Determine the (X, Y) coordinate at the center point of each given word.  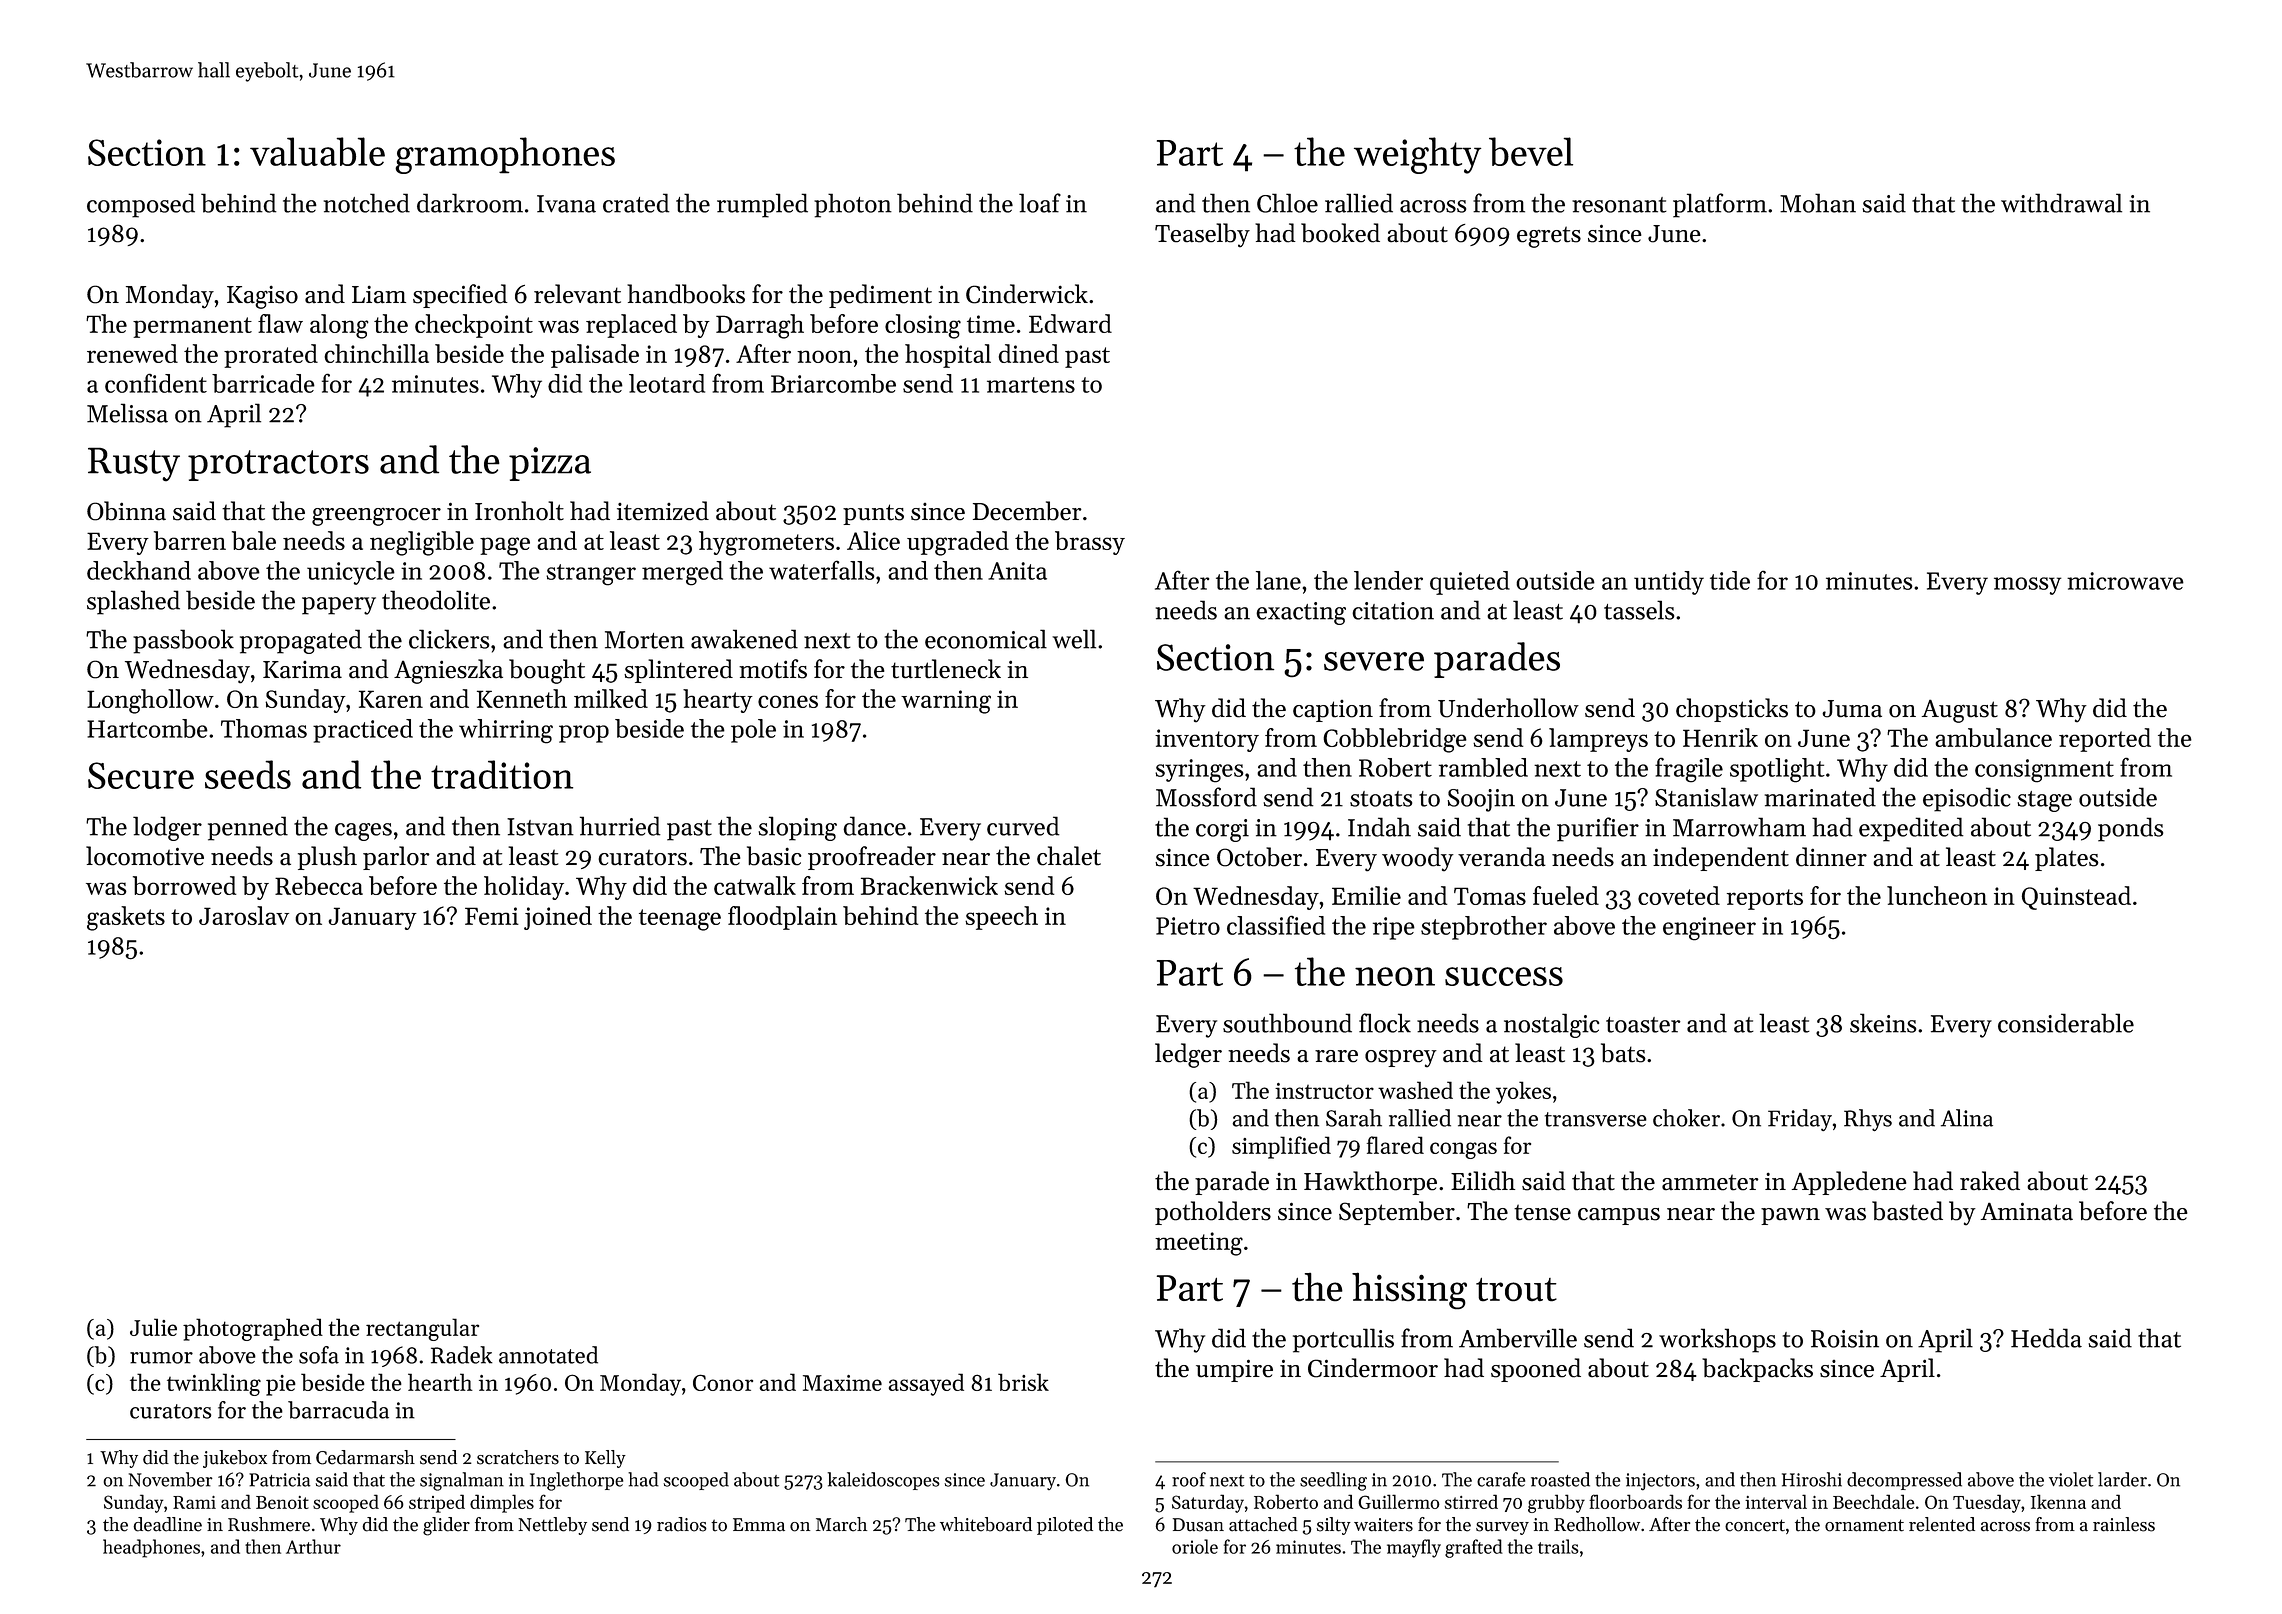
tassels (1639, 610)
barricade (263, 383)
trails (1558, 1546)
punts (873, 514)
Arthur (313, 1546)
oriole (1195, 1546)
